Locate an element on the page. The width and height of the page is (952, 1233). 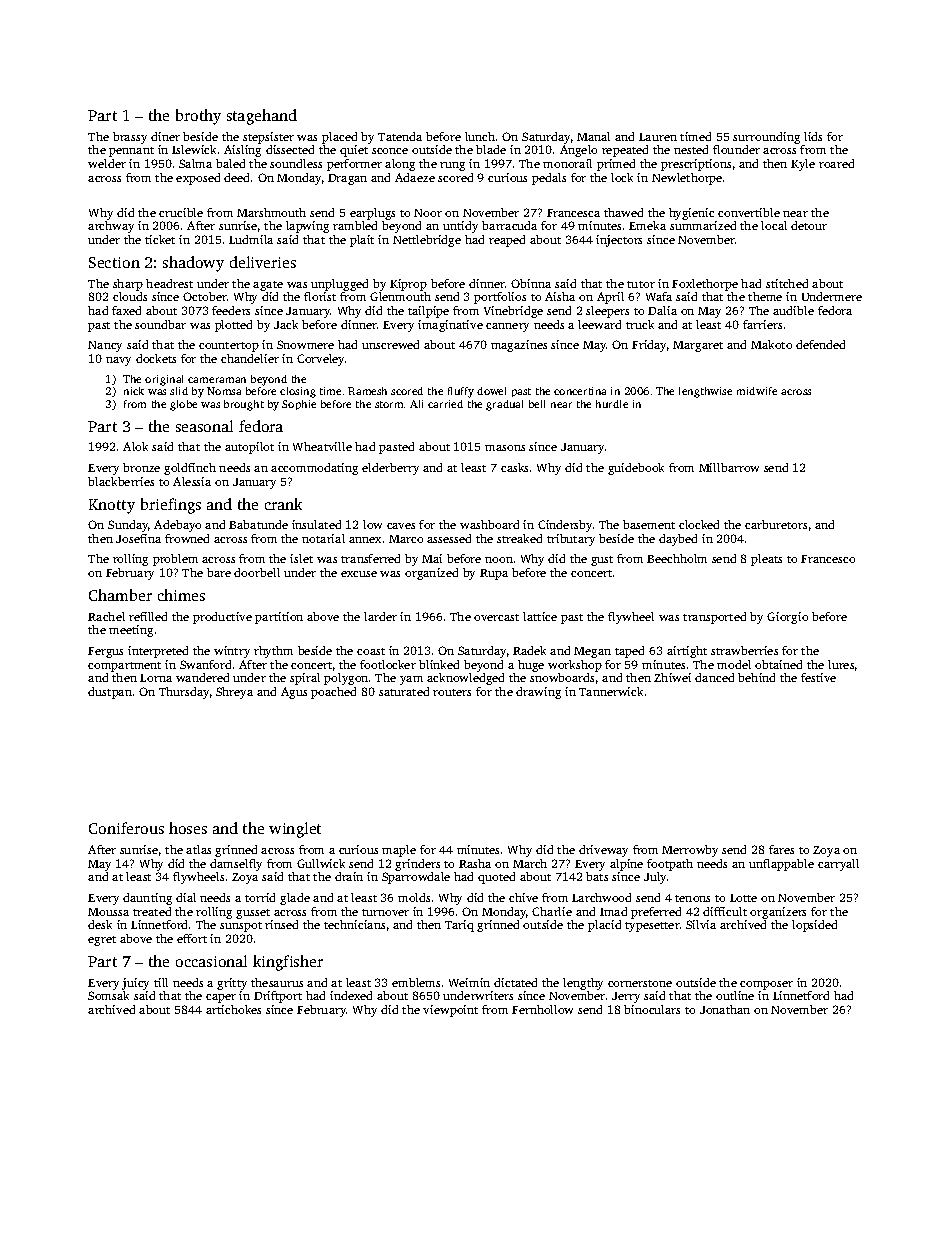
magazines is located at coordinates (519, 346).
